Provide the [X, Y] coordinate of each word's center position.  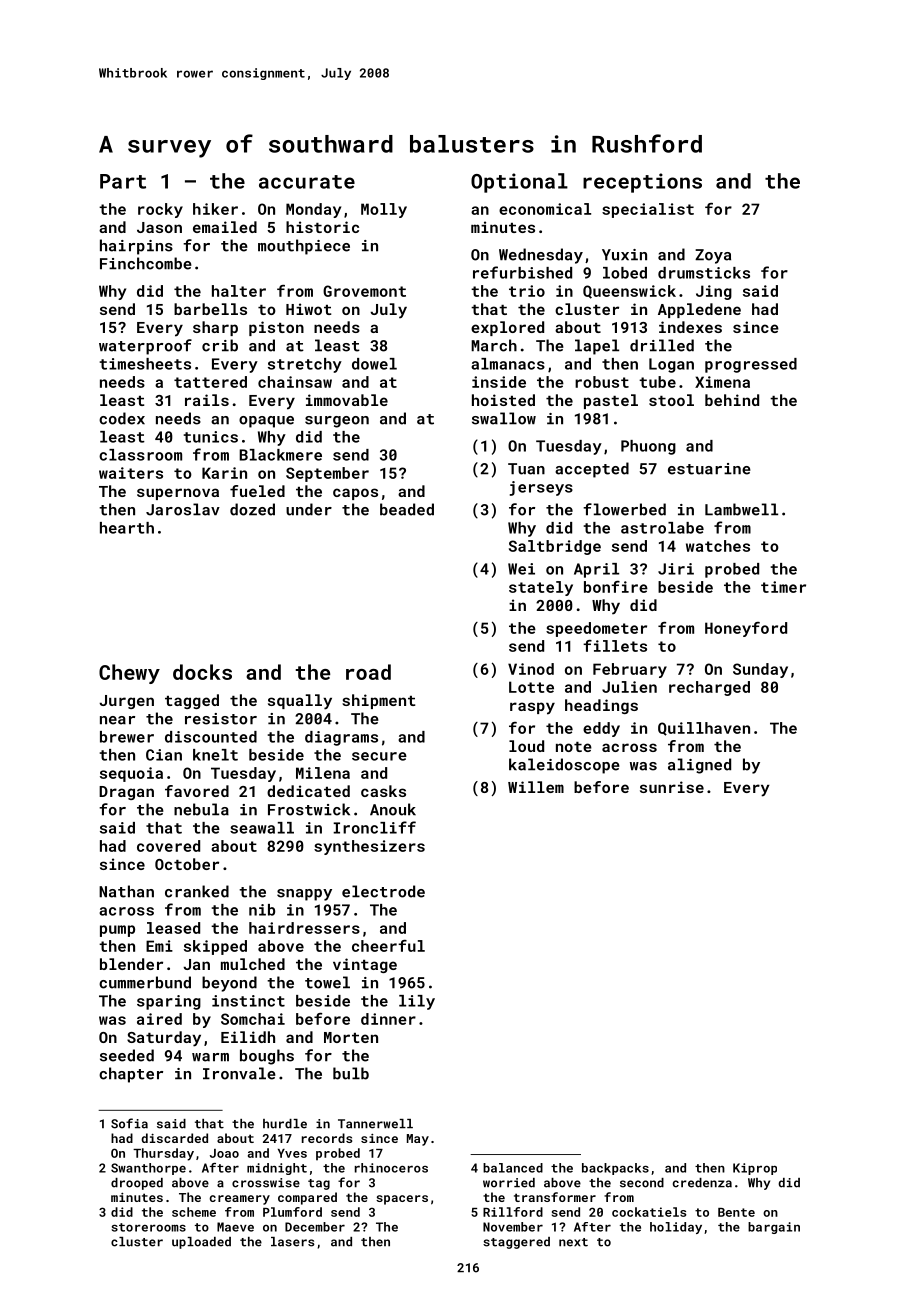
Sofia [129, 1123]
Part [123, 181]
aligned [699, 766]
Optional [519, 183]
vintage [365, 965]
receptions [642, 183]
